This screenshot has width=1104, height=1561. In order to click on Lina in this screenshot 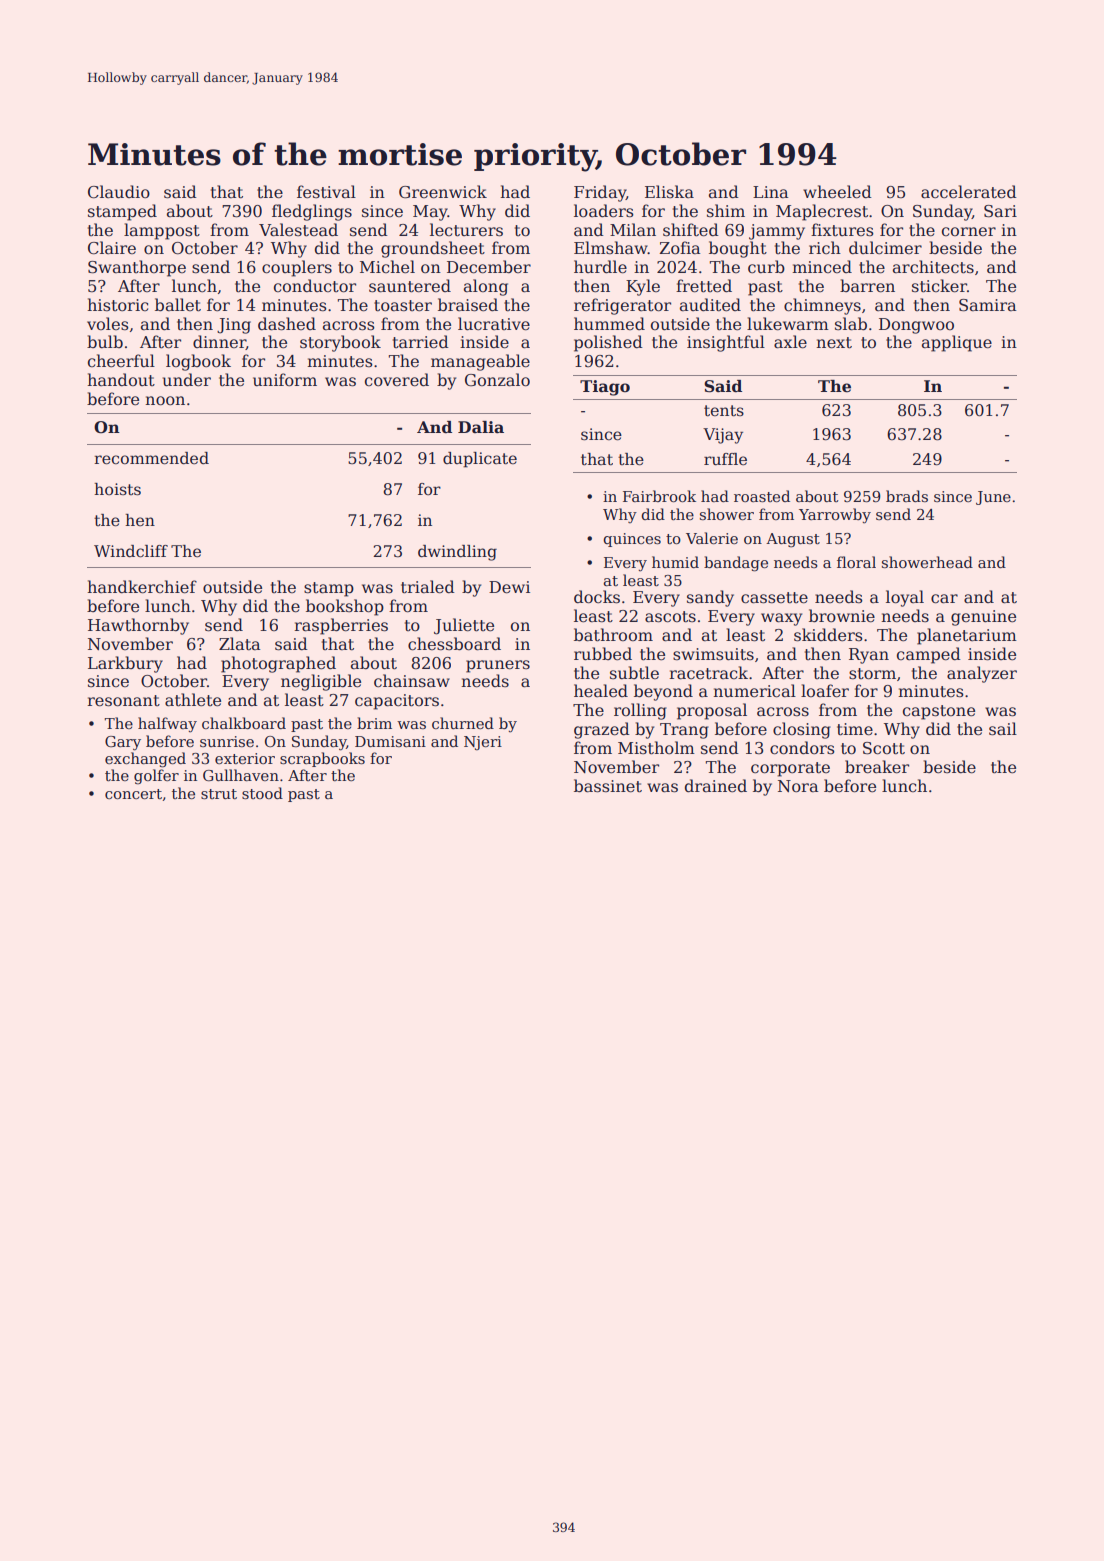, I will do `click(771, 192)`.
